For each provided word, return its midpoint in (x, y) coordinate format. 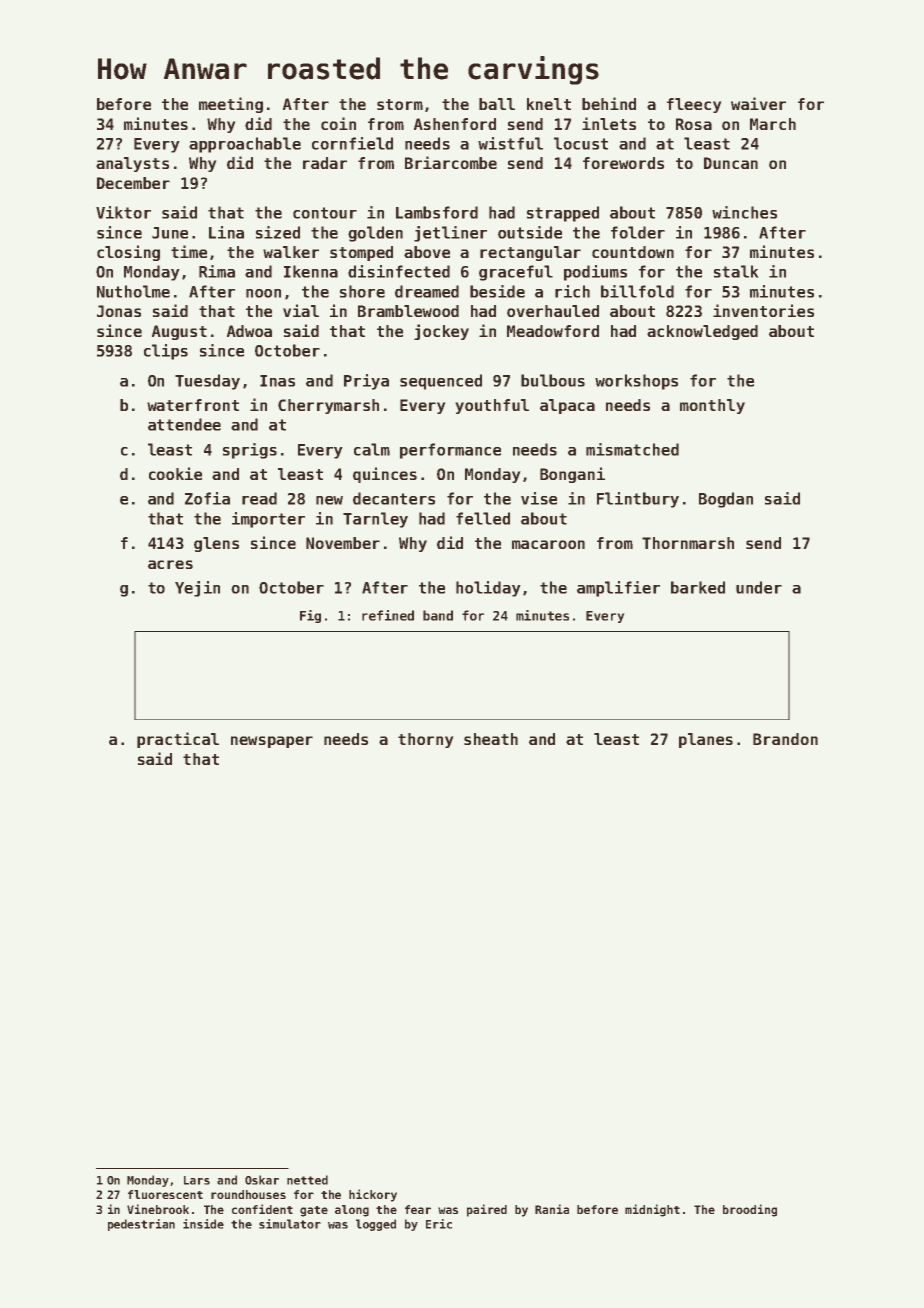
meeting (231, 105)
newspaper (272, 742)
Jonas (119, 311)
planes (706, 740)
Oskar (262, 1180)
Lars (197, 1180)
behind (609, 103)
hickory (373, 1195)
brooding (750, 1210)
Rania (552, 1209)
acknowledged (702, 332)
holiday (488, 589)
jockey (441, 332)
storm (400, 104)
